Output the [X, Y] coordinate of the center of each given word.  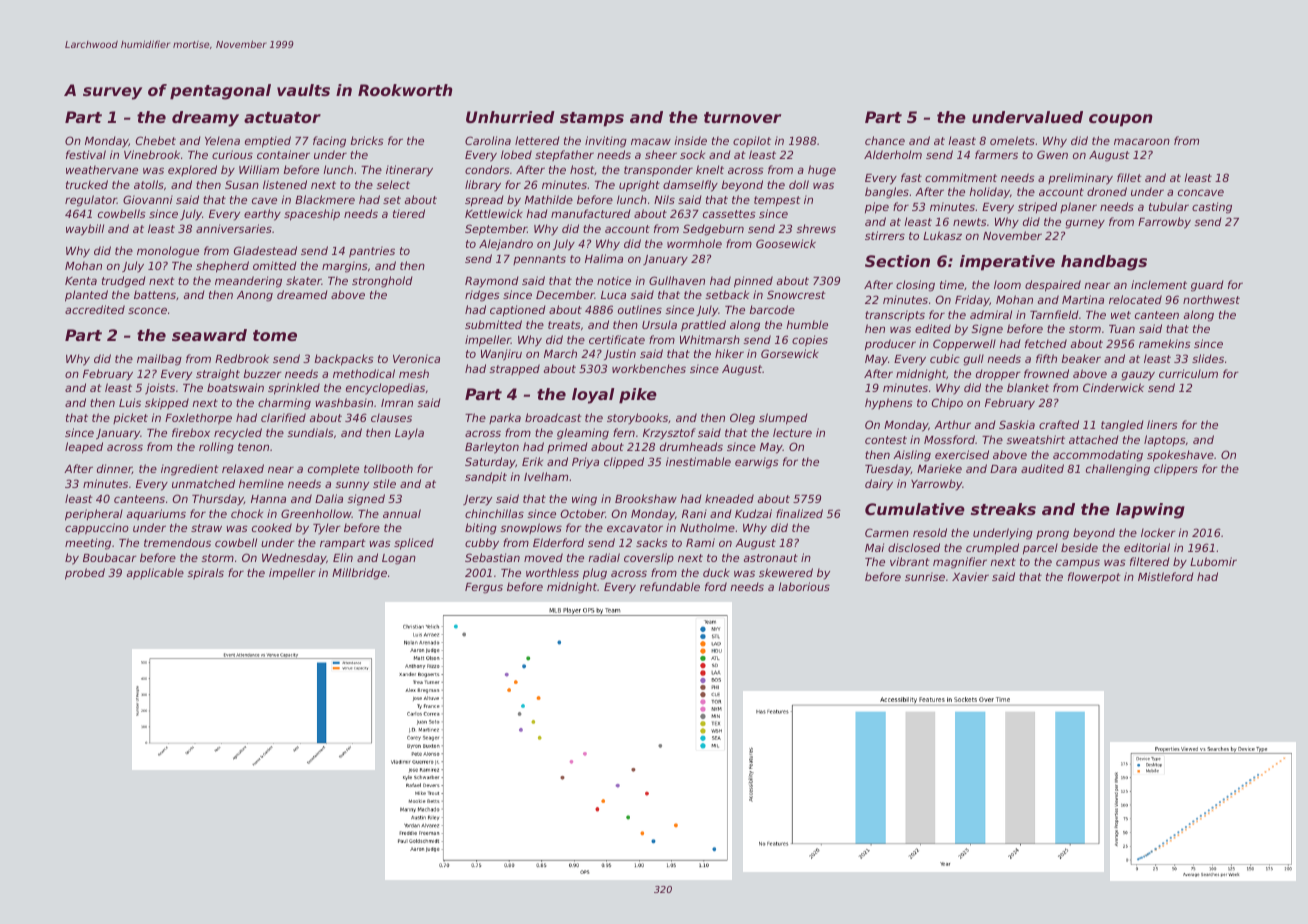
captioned [518, 311]
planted [86, 296]
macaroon [1142, 141]
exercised [962, 454]
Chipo [947, 404]
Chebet [156, 140]
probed [85, 574]
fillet [1129, 177]
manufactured [591, 213]
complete [333, 470]
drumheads [691, 446]
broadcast [553, 417]
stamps [592, 119]
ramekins [1165, 343]
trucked [87, 184]
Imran [397, 403]
